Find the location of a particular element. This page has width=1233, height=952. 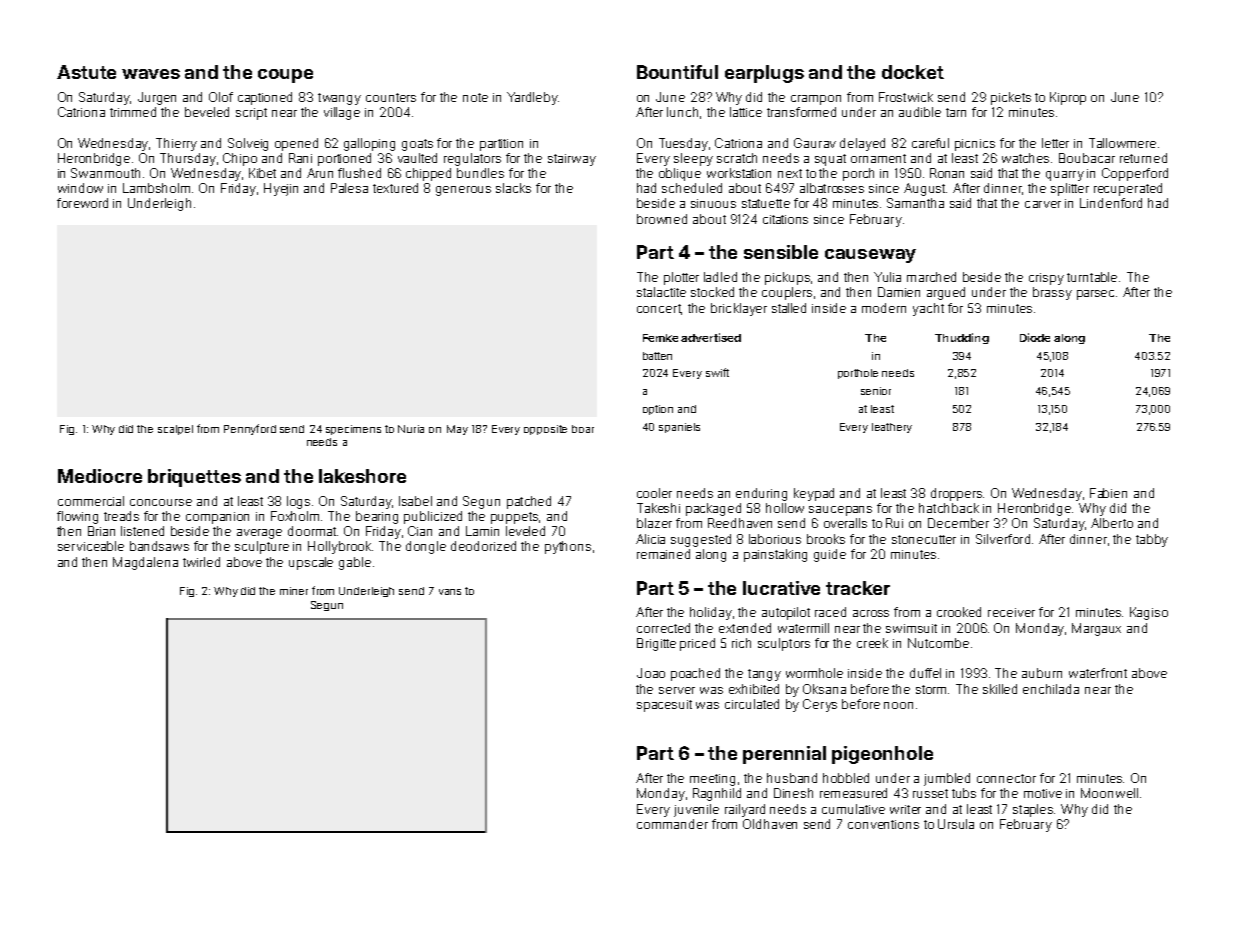

commander is located at coordinates (672, 824).
